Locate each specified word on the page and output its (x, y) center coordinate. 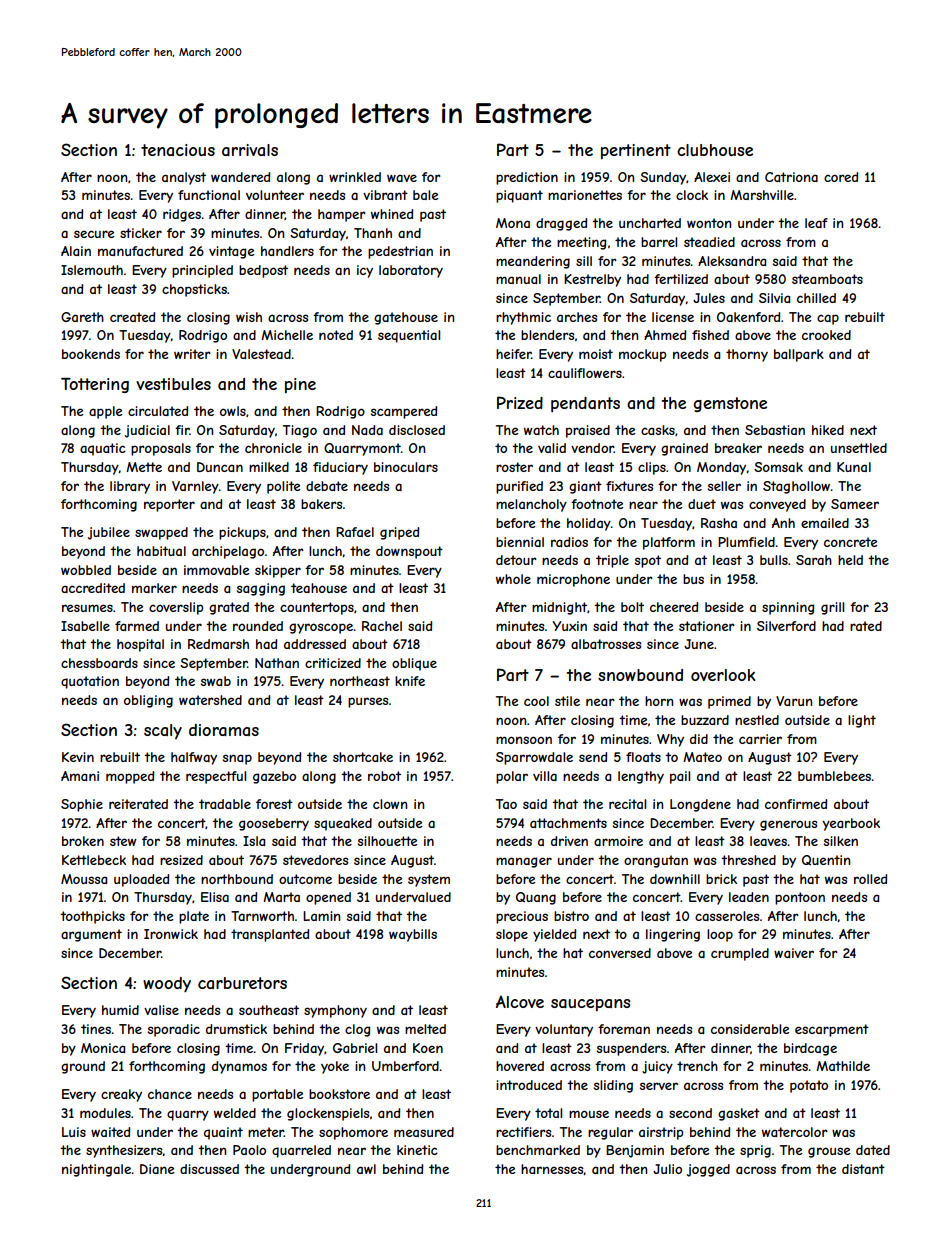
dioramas (224, 730)
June (699, 644)
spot (648, 561)
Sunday (663, 178)
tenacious (178, 150)
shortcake (363, 757)
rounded (258, 626)
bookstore (339, 1094)
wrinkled (355, 177)
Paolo (249, 1150)
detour (516, 560)
